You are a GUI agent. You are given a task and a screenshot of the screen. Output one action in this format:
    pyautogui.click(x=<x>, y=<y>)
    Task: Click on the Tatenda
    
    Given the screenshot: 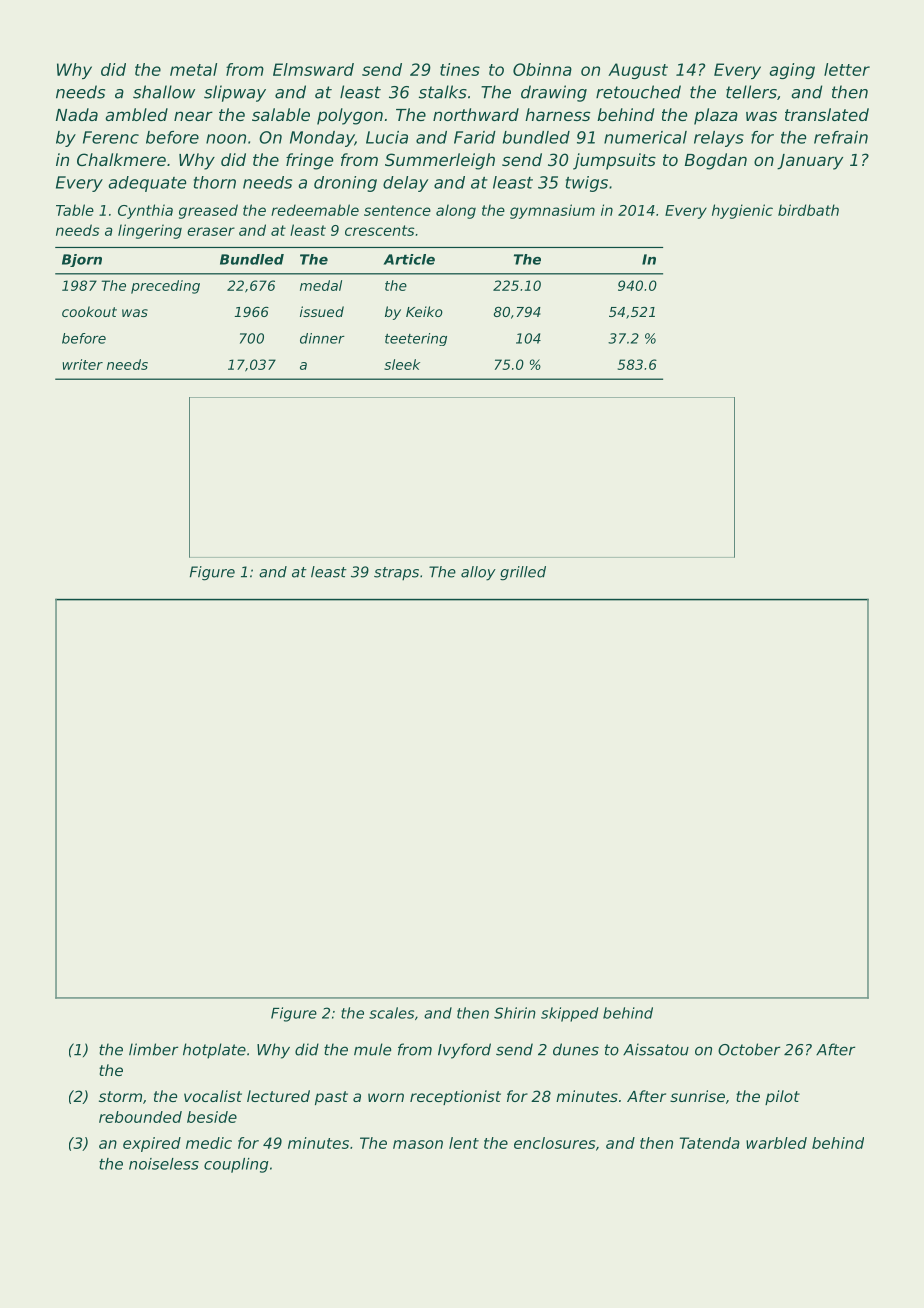 What is the action you would take?
    pyautogui.click(x=710, y=1143)
